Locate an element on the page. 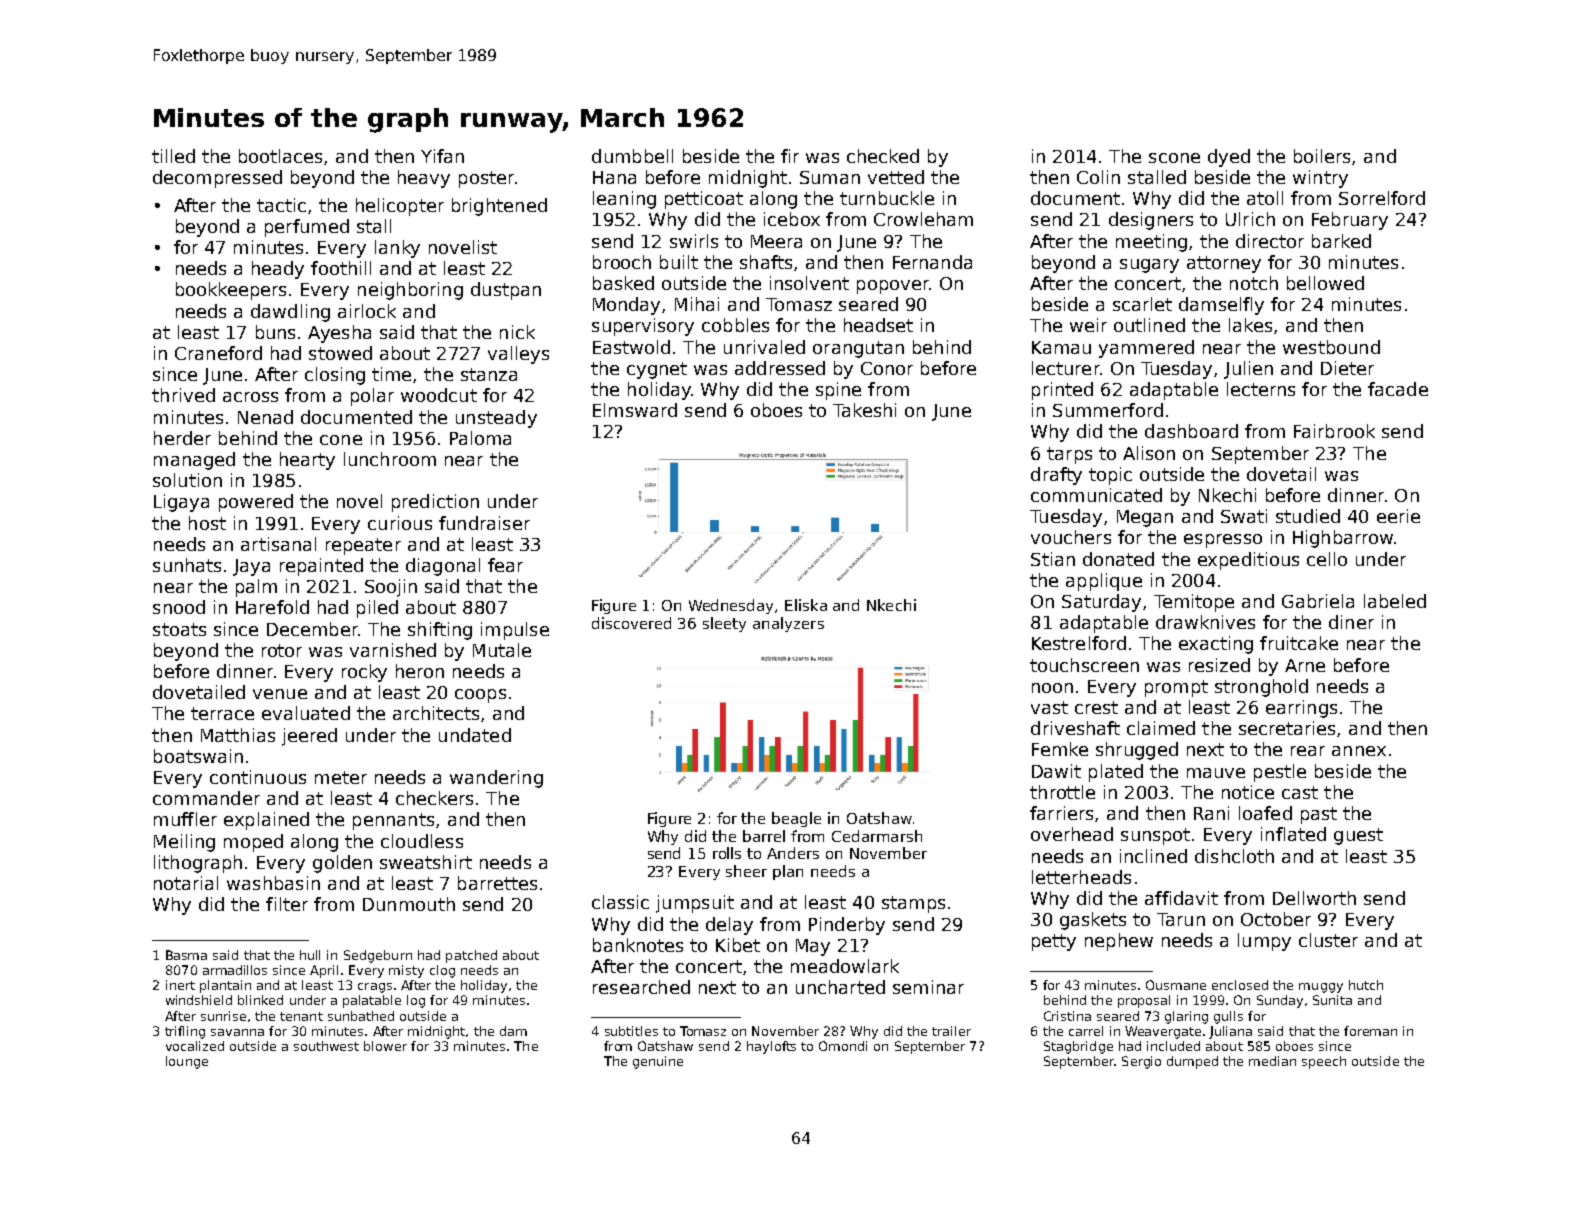  lounge is located at coordinates (187, 1062).
